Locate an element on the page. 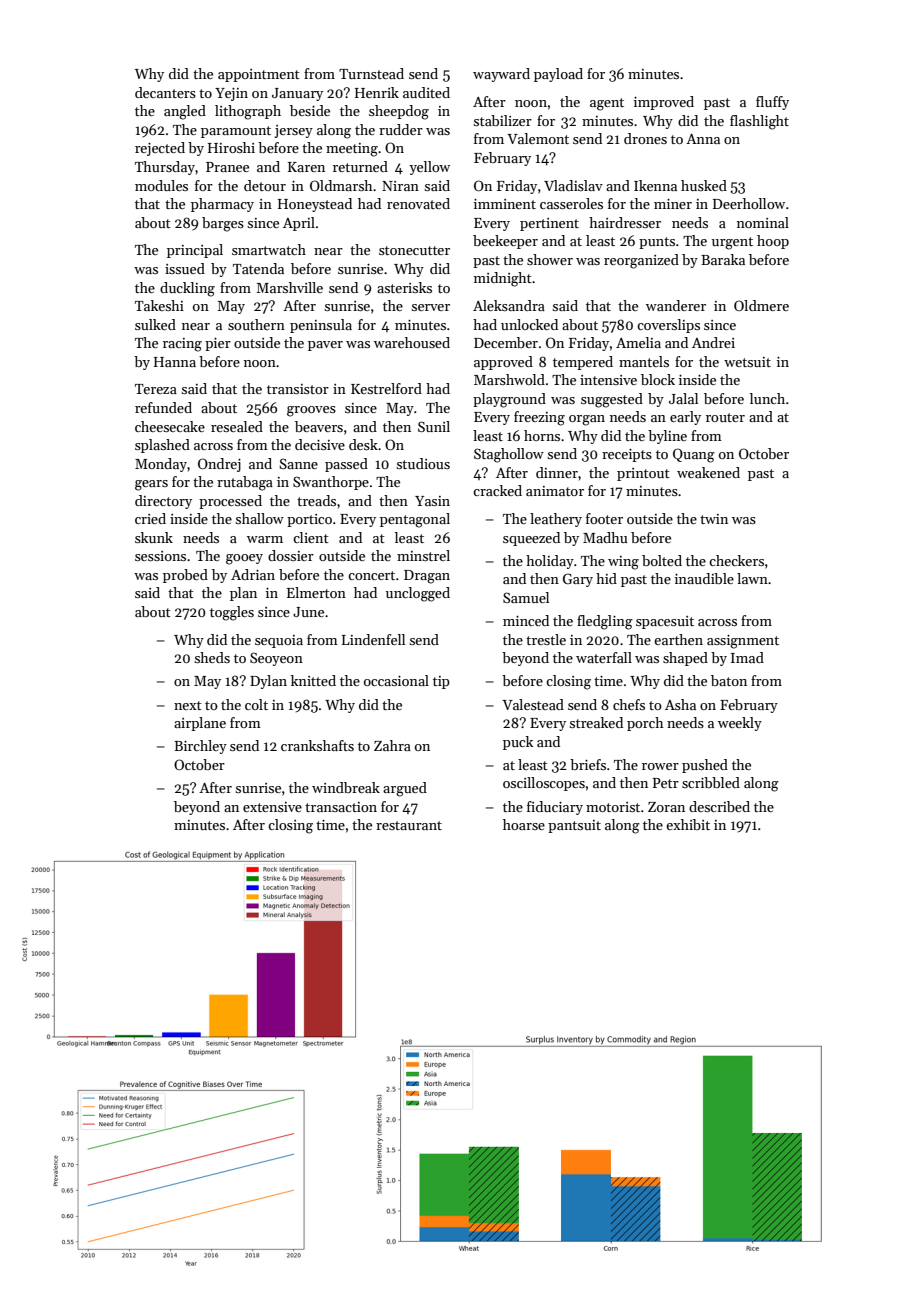 This page has width=924, height=1314. freezing is located at coordinates (539, 418).
